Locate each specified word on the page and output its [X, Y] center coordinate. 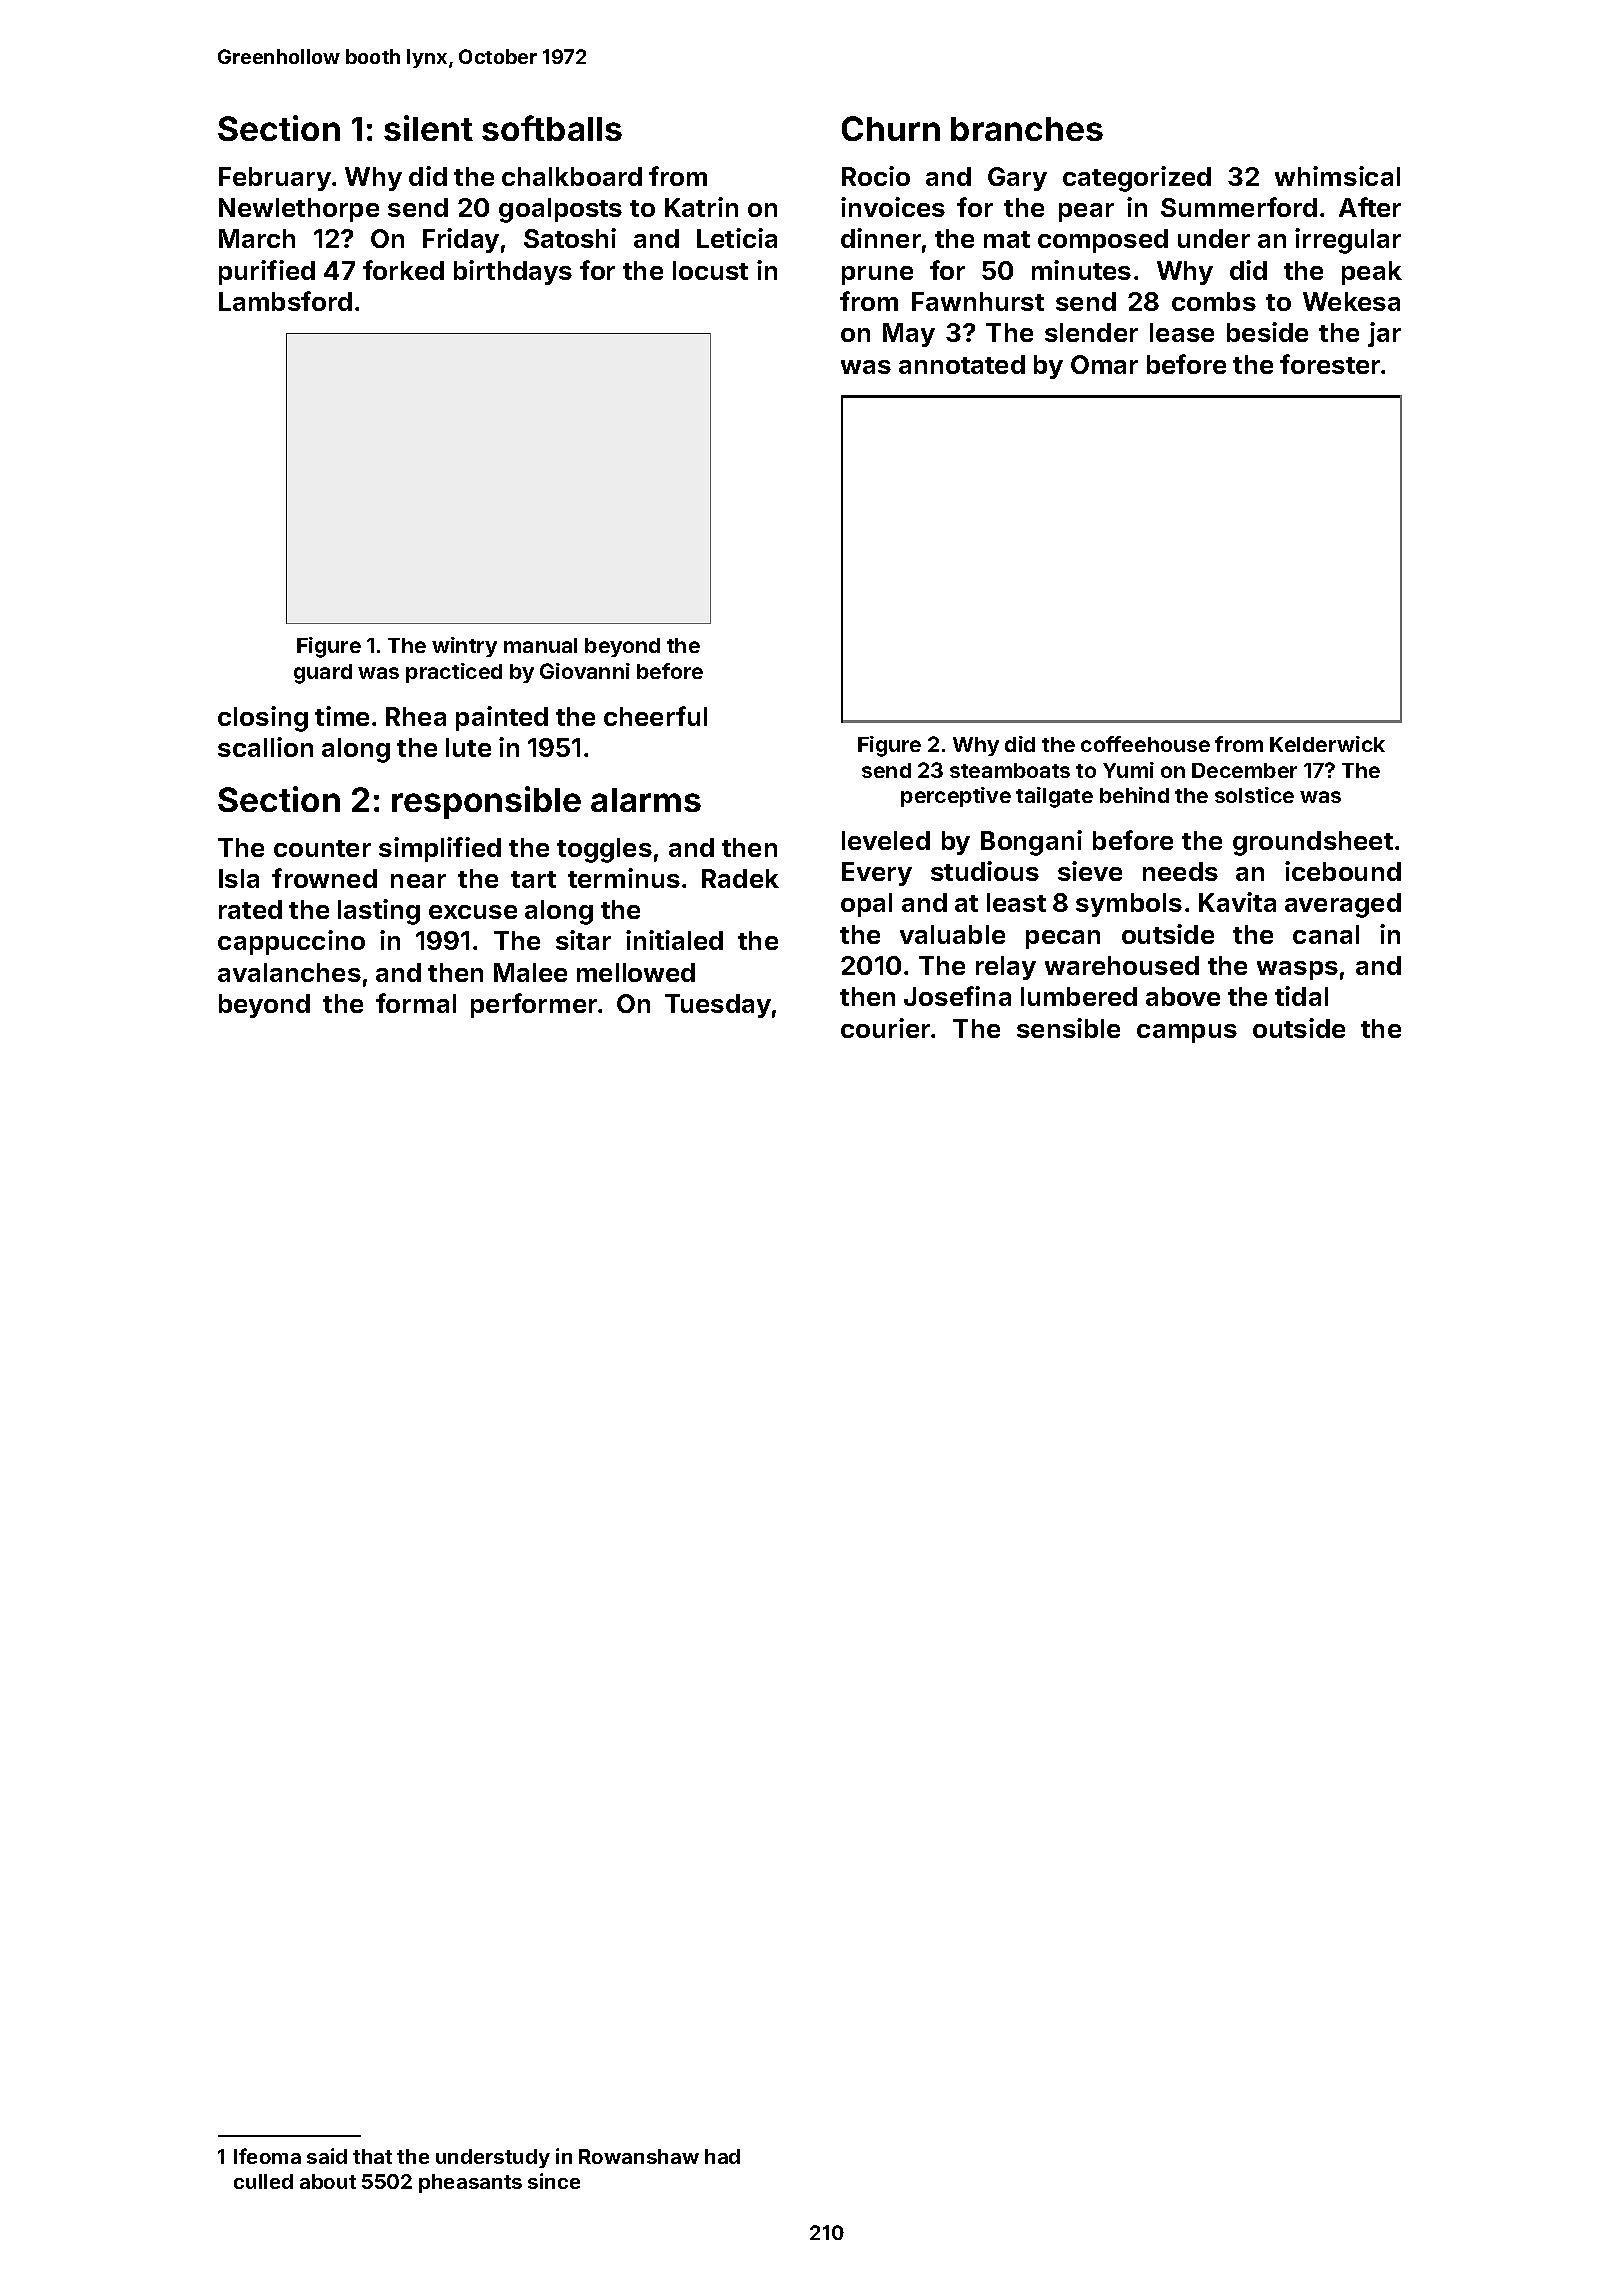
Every [877, 874]
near [418, 881]
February [275, 179]
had [722, 2156]
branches [1027, 129]
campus [1187, 1033]
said [327, 2156]
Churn [891, 128]
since [554, 2181]
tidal [1301, 996]
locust [710, 270]
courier [885, 1028]
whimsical [1337, 176]
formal [416, 1003]
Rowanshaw [639, 2156]
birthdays [513, 272]
